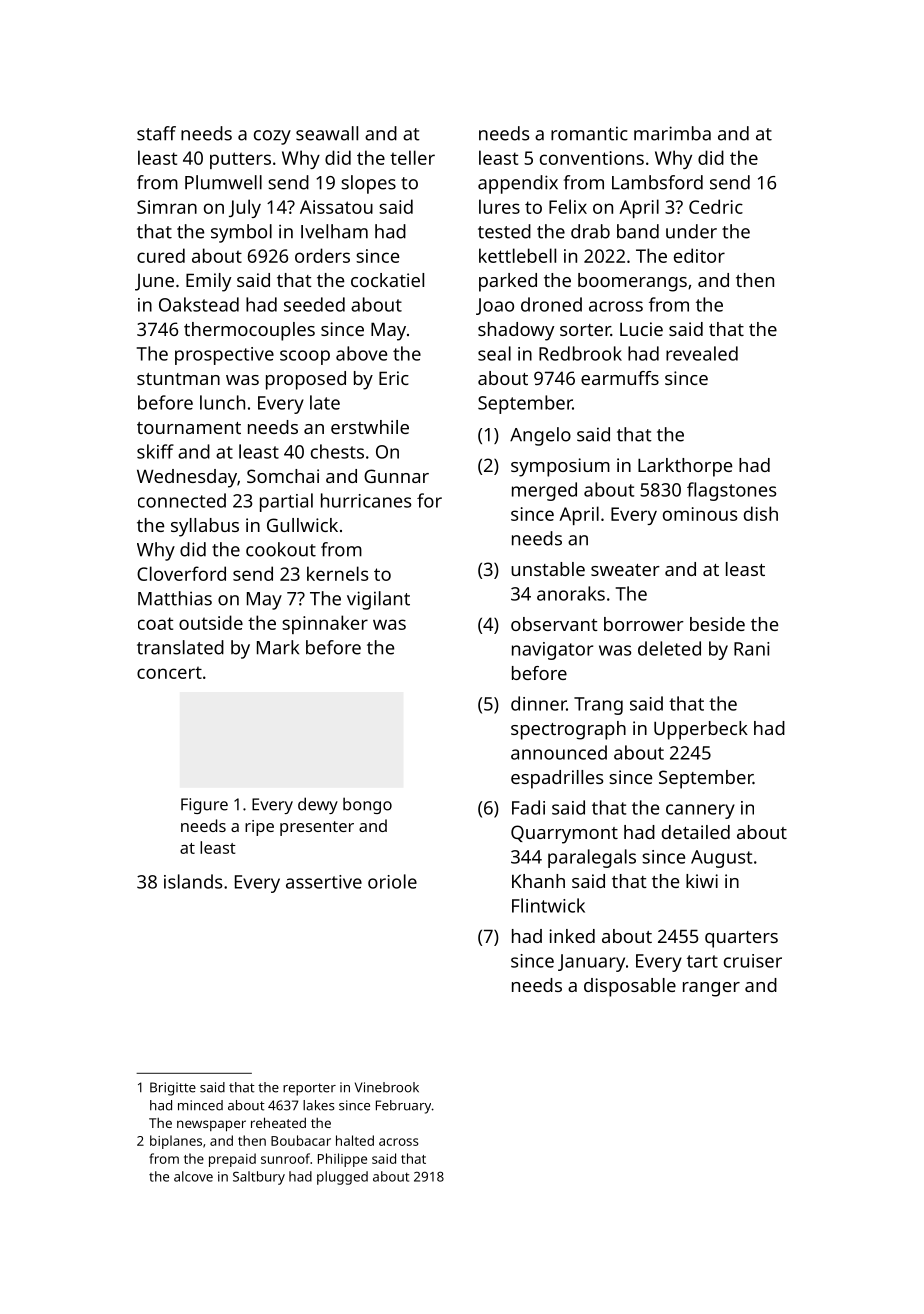 This screenshot has height=1314, width=924. I want to click on islands, so click(193, 881).
